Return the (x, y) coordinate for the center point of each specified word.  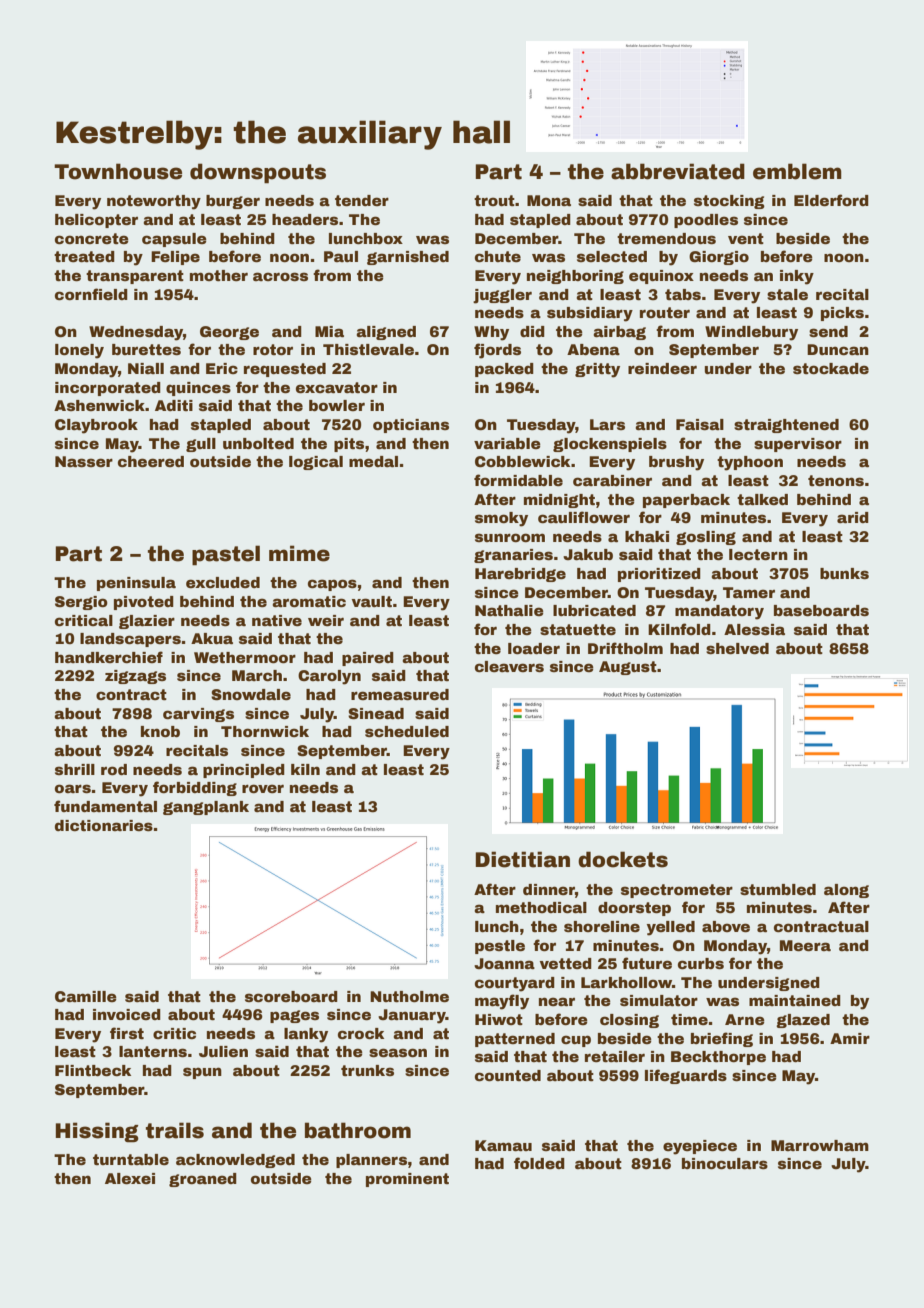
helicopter (96, 221)
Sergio (81, 603)
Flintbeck (93, 1070)
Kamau (503, 1145)
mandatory (719, 612)
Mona (549, 200)
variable (507, 443)
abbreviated (678, 171)
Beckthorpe (718, 1058)
